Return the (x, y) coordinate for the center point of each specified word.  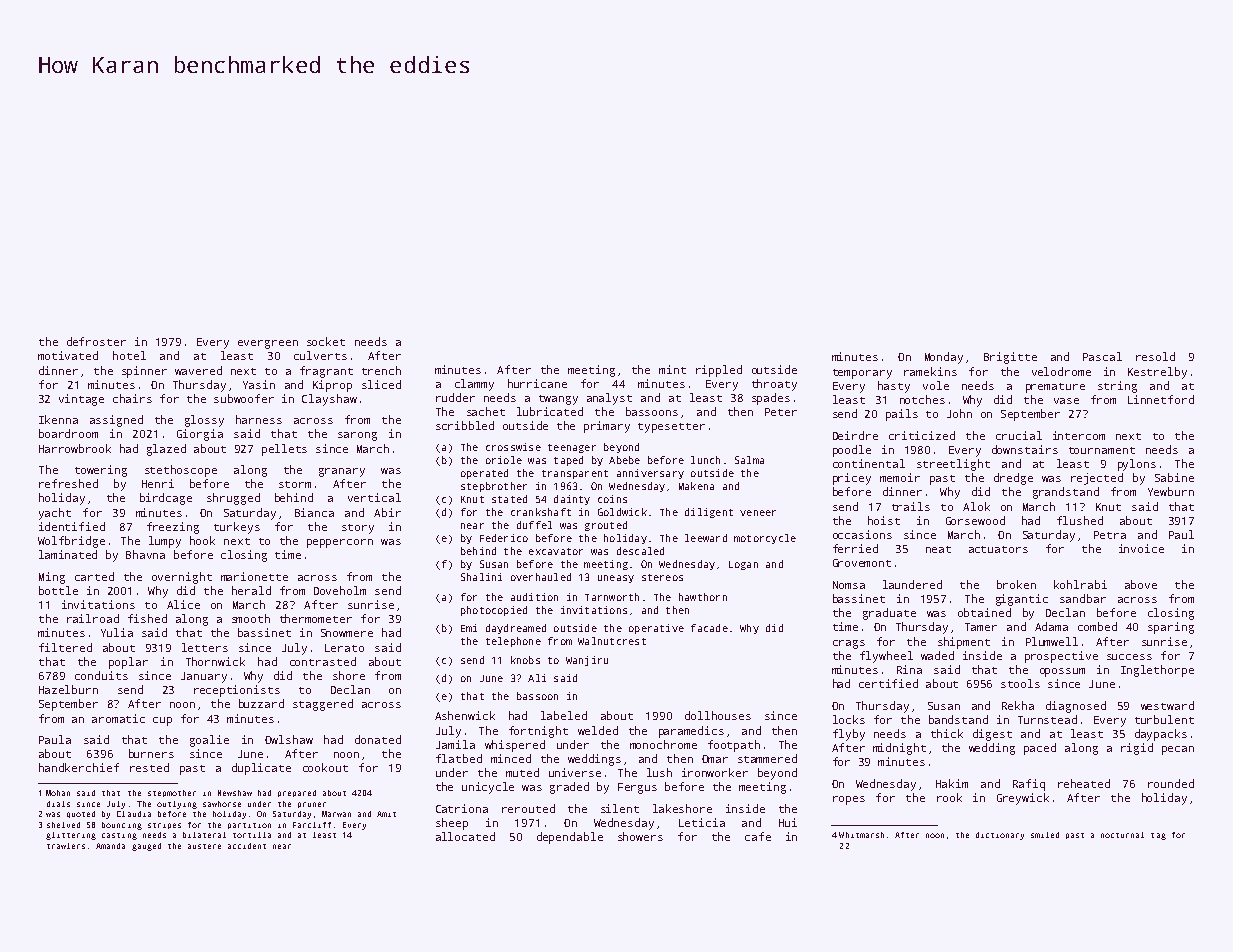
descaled (640, 551)
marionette (254, 576)
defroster (96, 341)
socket (326, 341)
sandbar (1083, 598)
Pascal (1102, 356)
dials (58, 804)
